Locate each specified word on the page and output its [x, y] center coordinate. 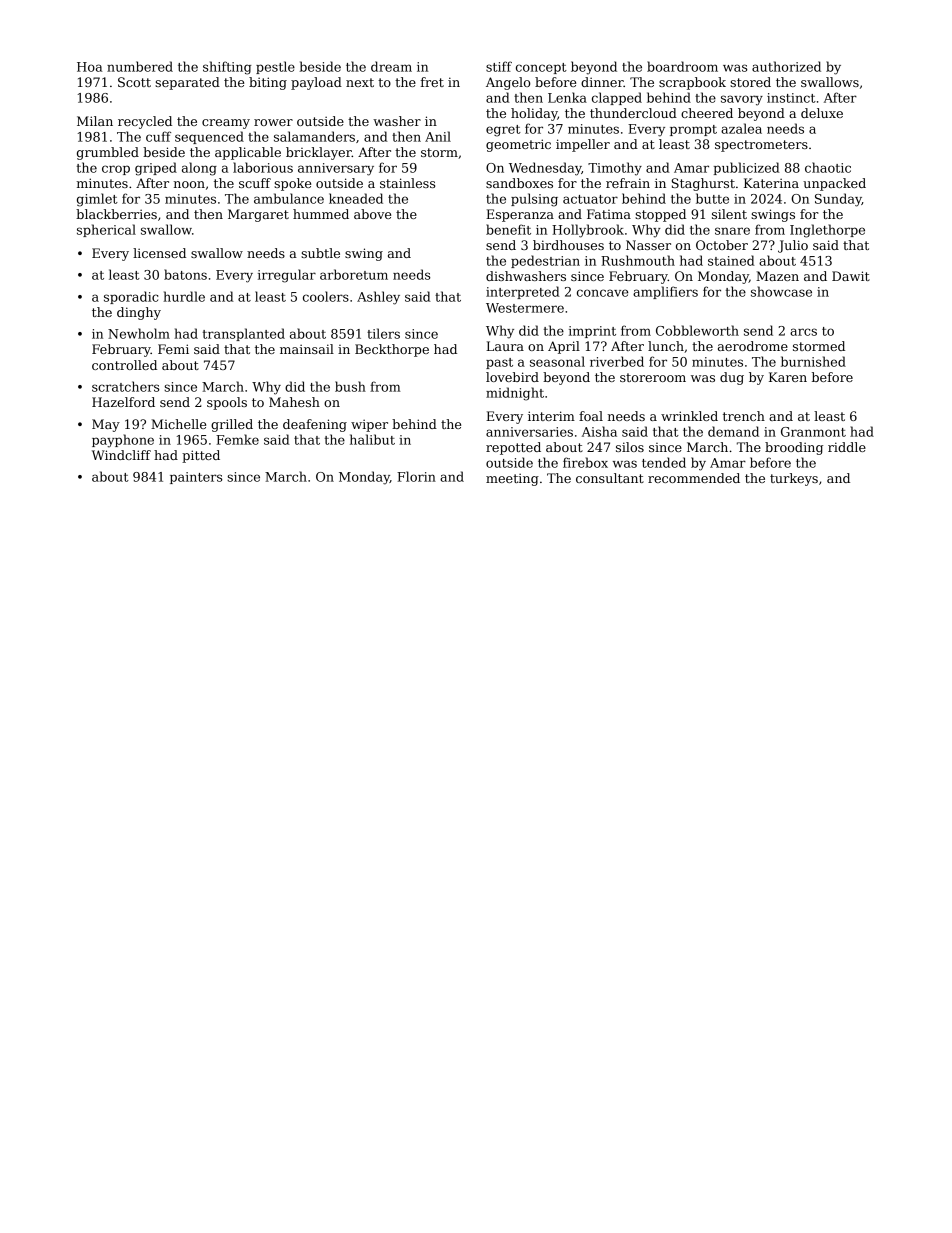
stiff [499, 66]
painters [196, 478]
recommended [694, 478]
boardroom [682, 66]
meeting [512, 479]
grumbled [108, 153]
